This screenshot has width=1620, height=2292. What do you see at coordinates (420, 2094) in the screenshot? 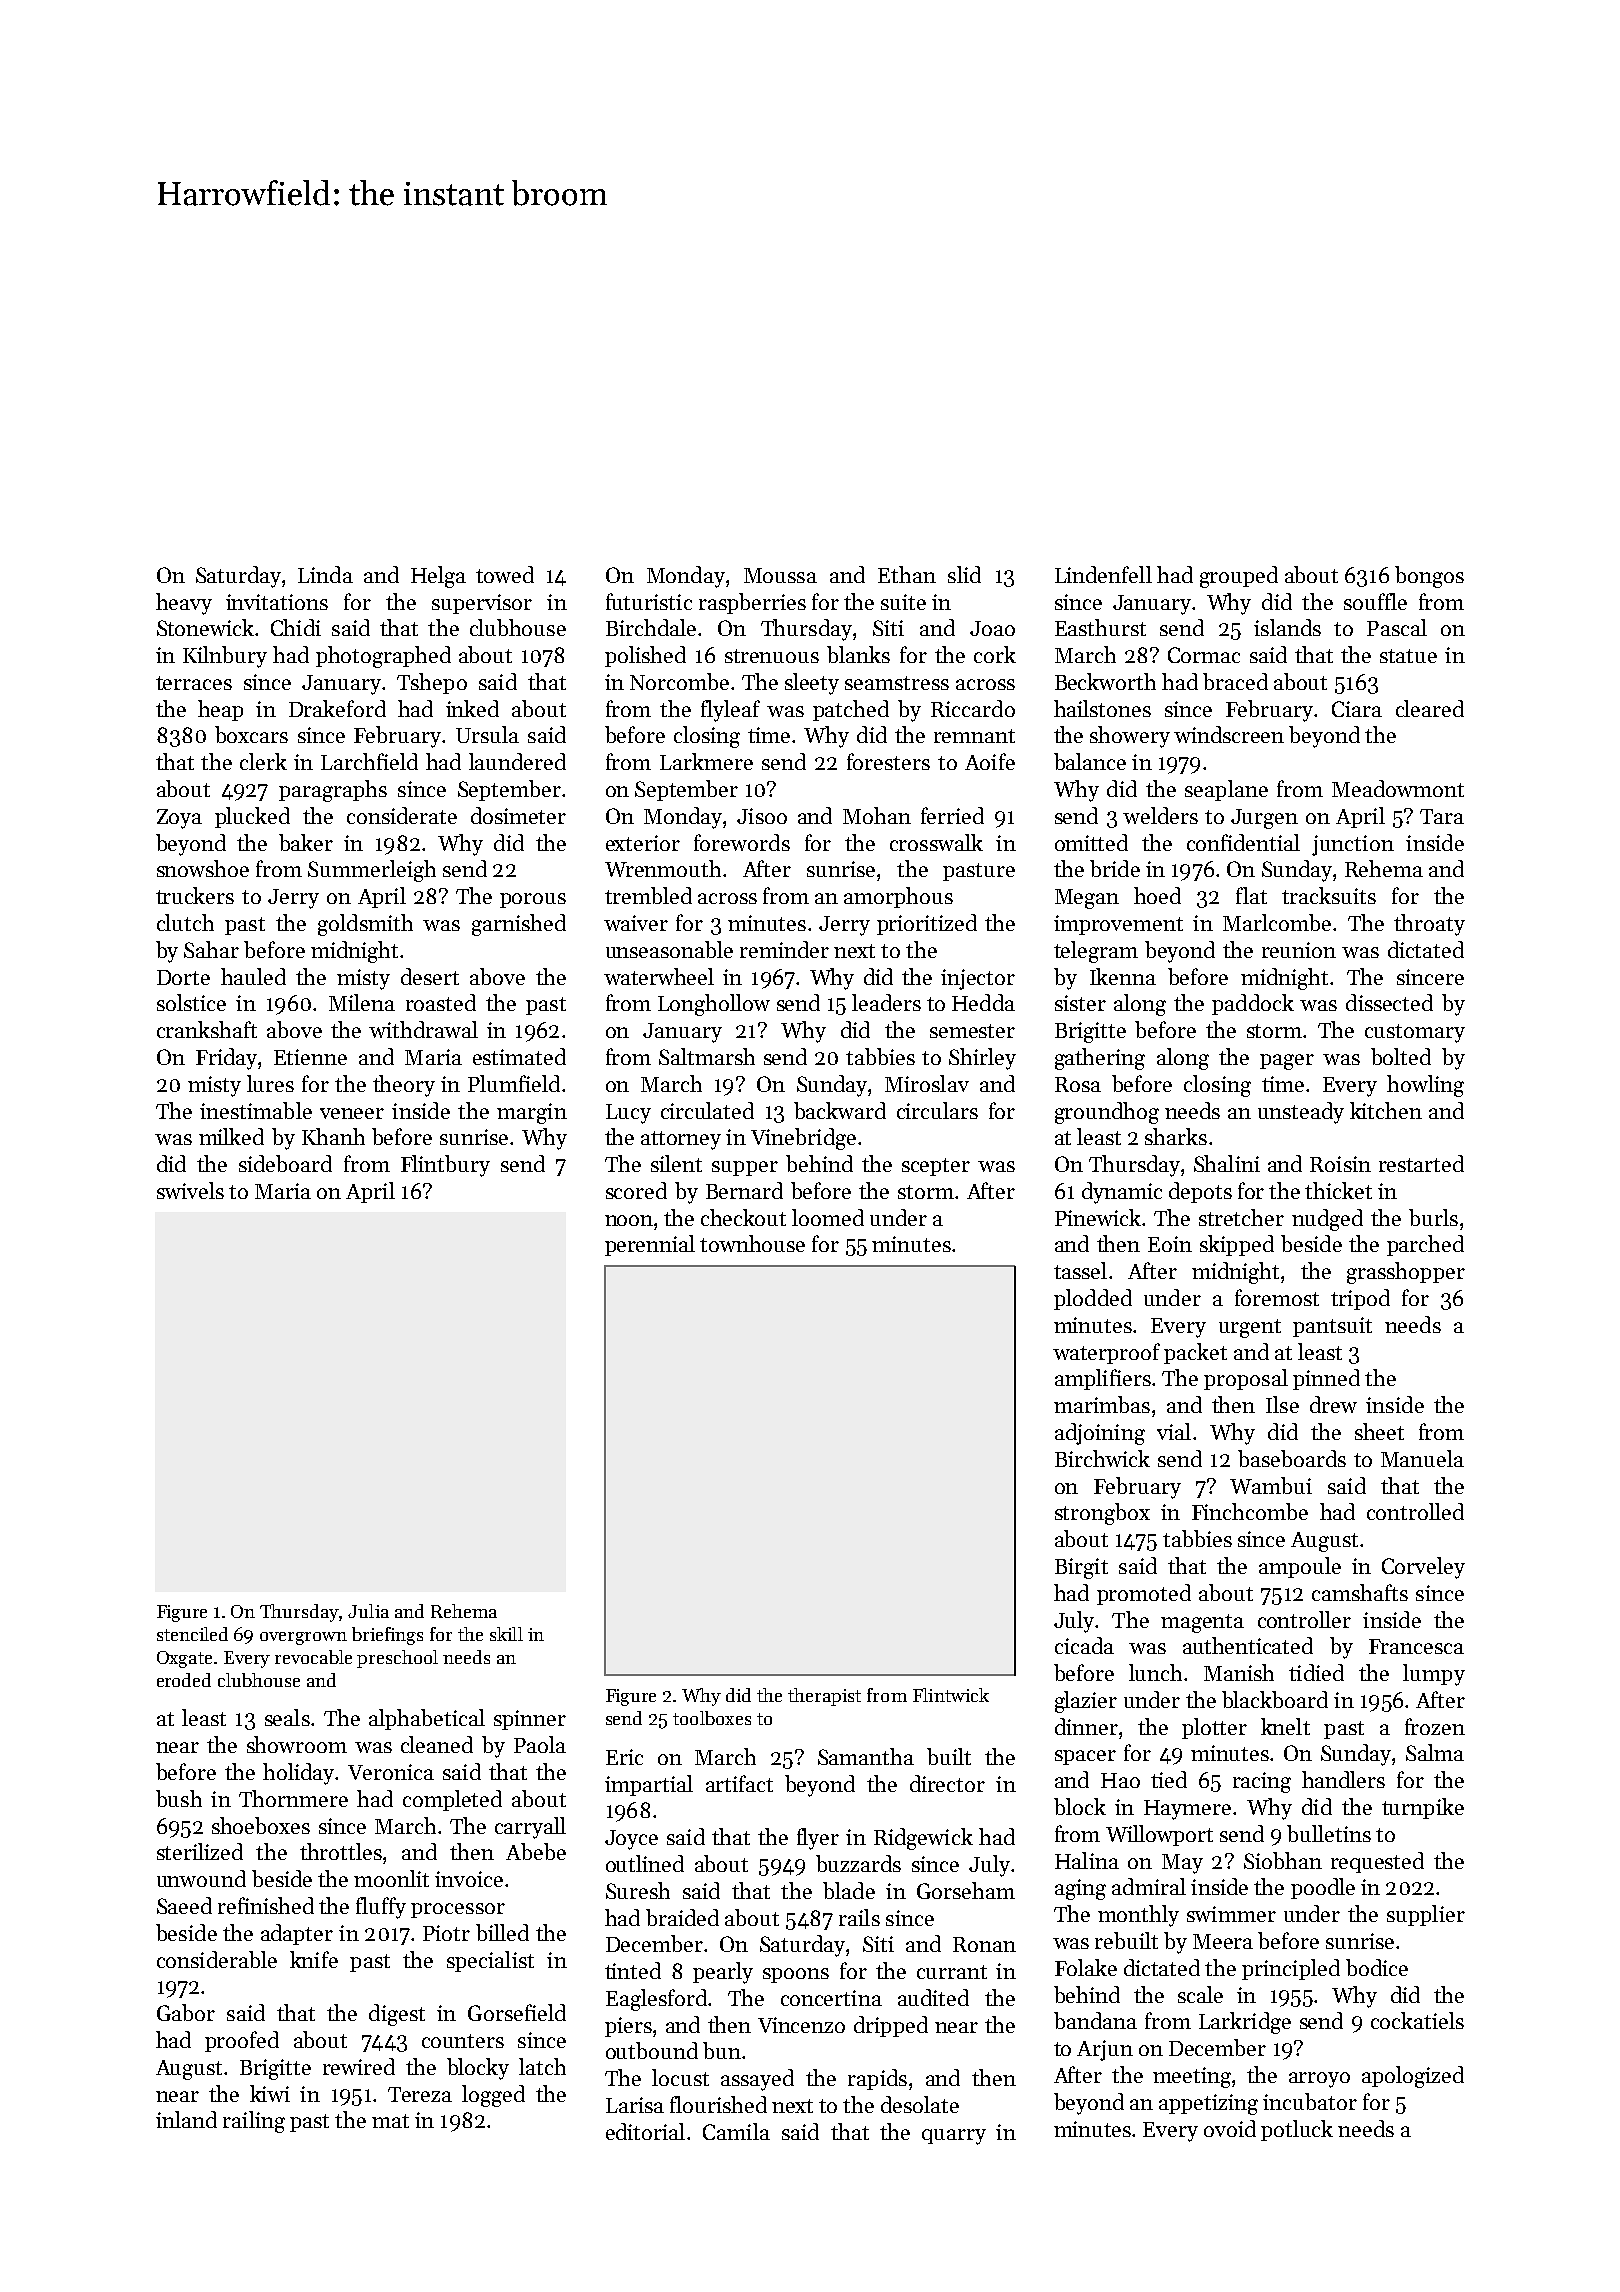
I see `Tereza` at bounding box center [420, 2094].
